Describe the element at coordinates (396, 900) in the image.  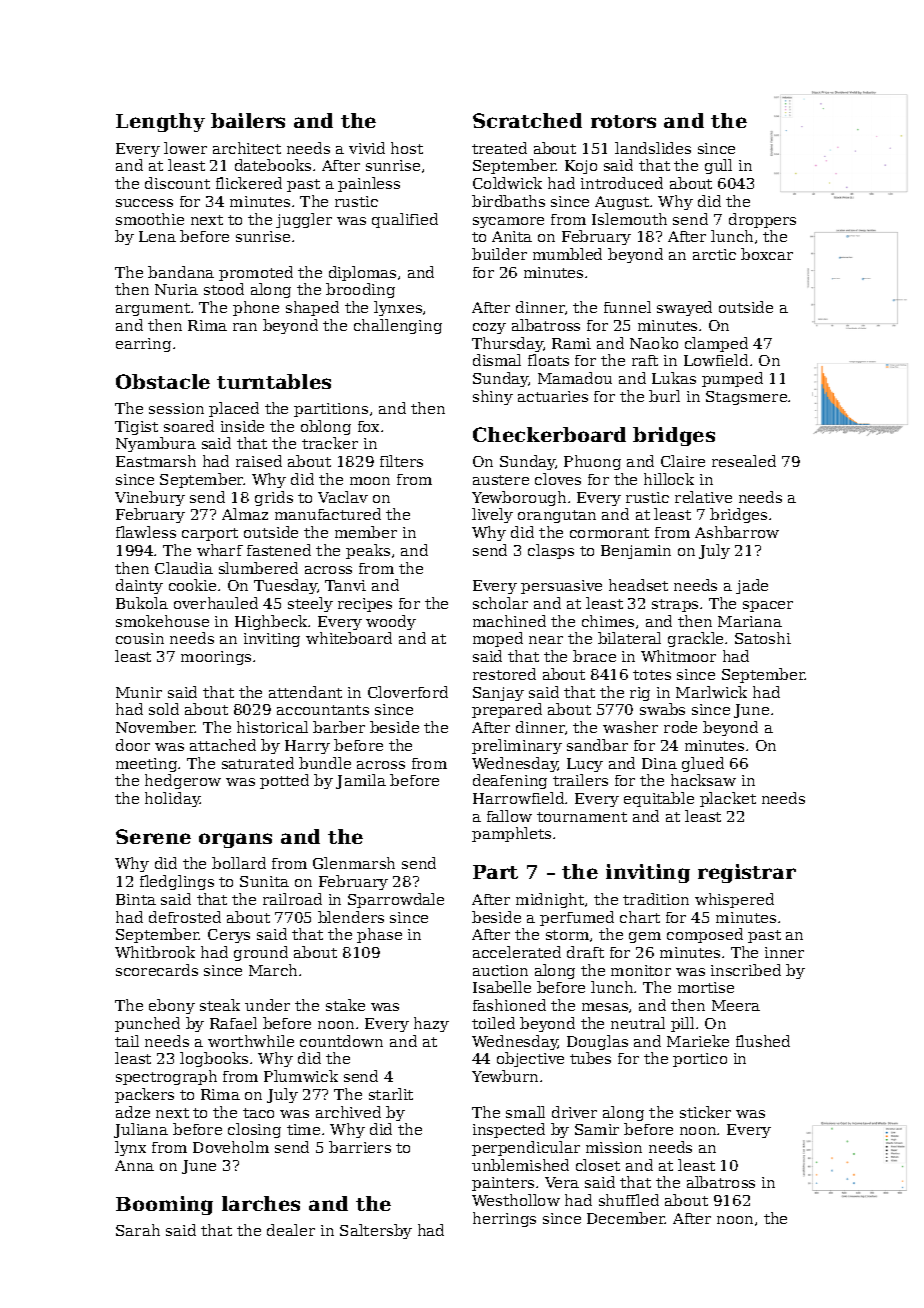
I see `Sparrowdale` at that location.
